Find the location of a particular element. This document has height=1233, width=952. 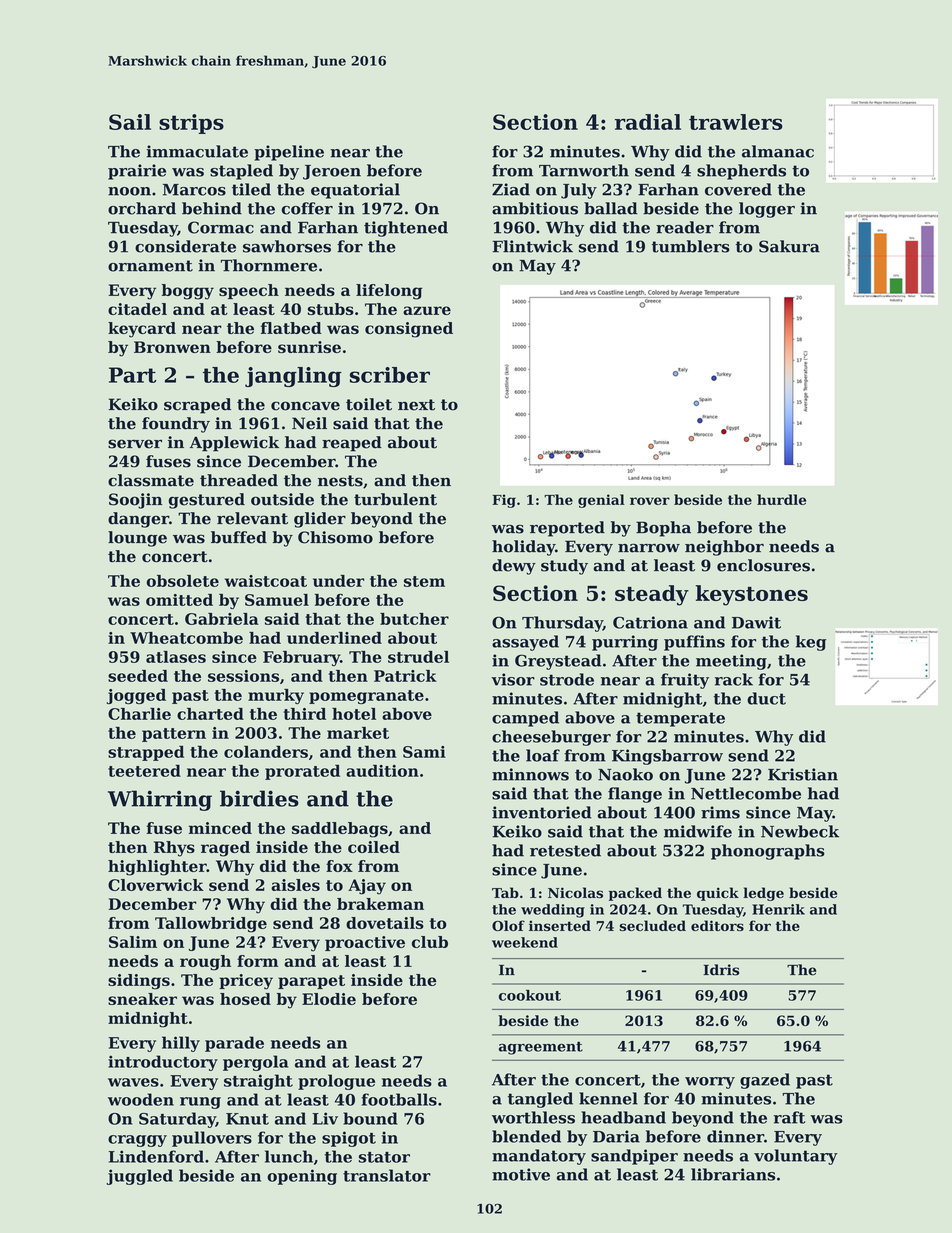

third is located at coordinates (304, 714).
